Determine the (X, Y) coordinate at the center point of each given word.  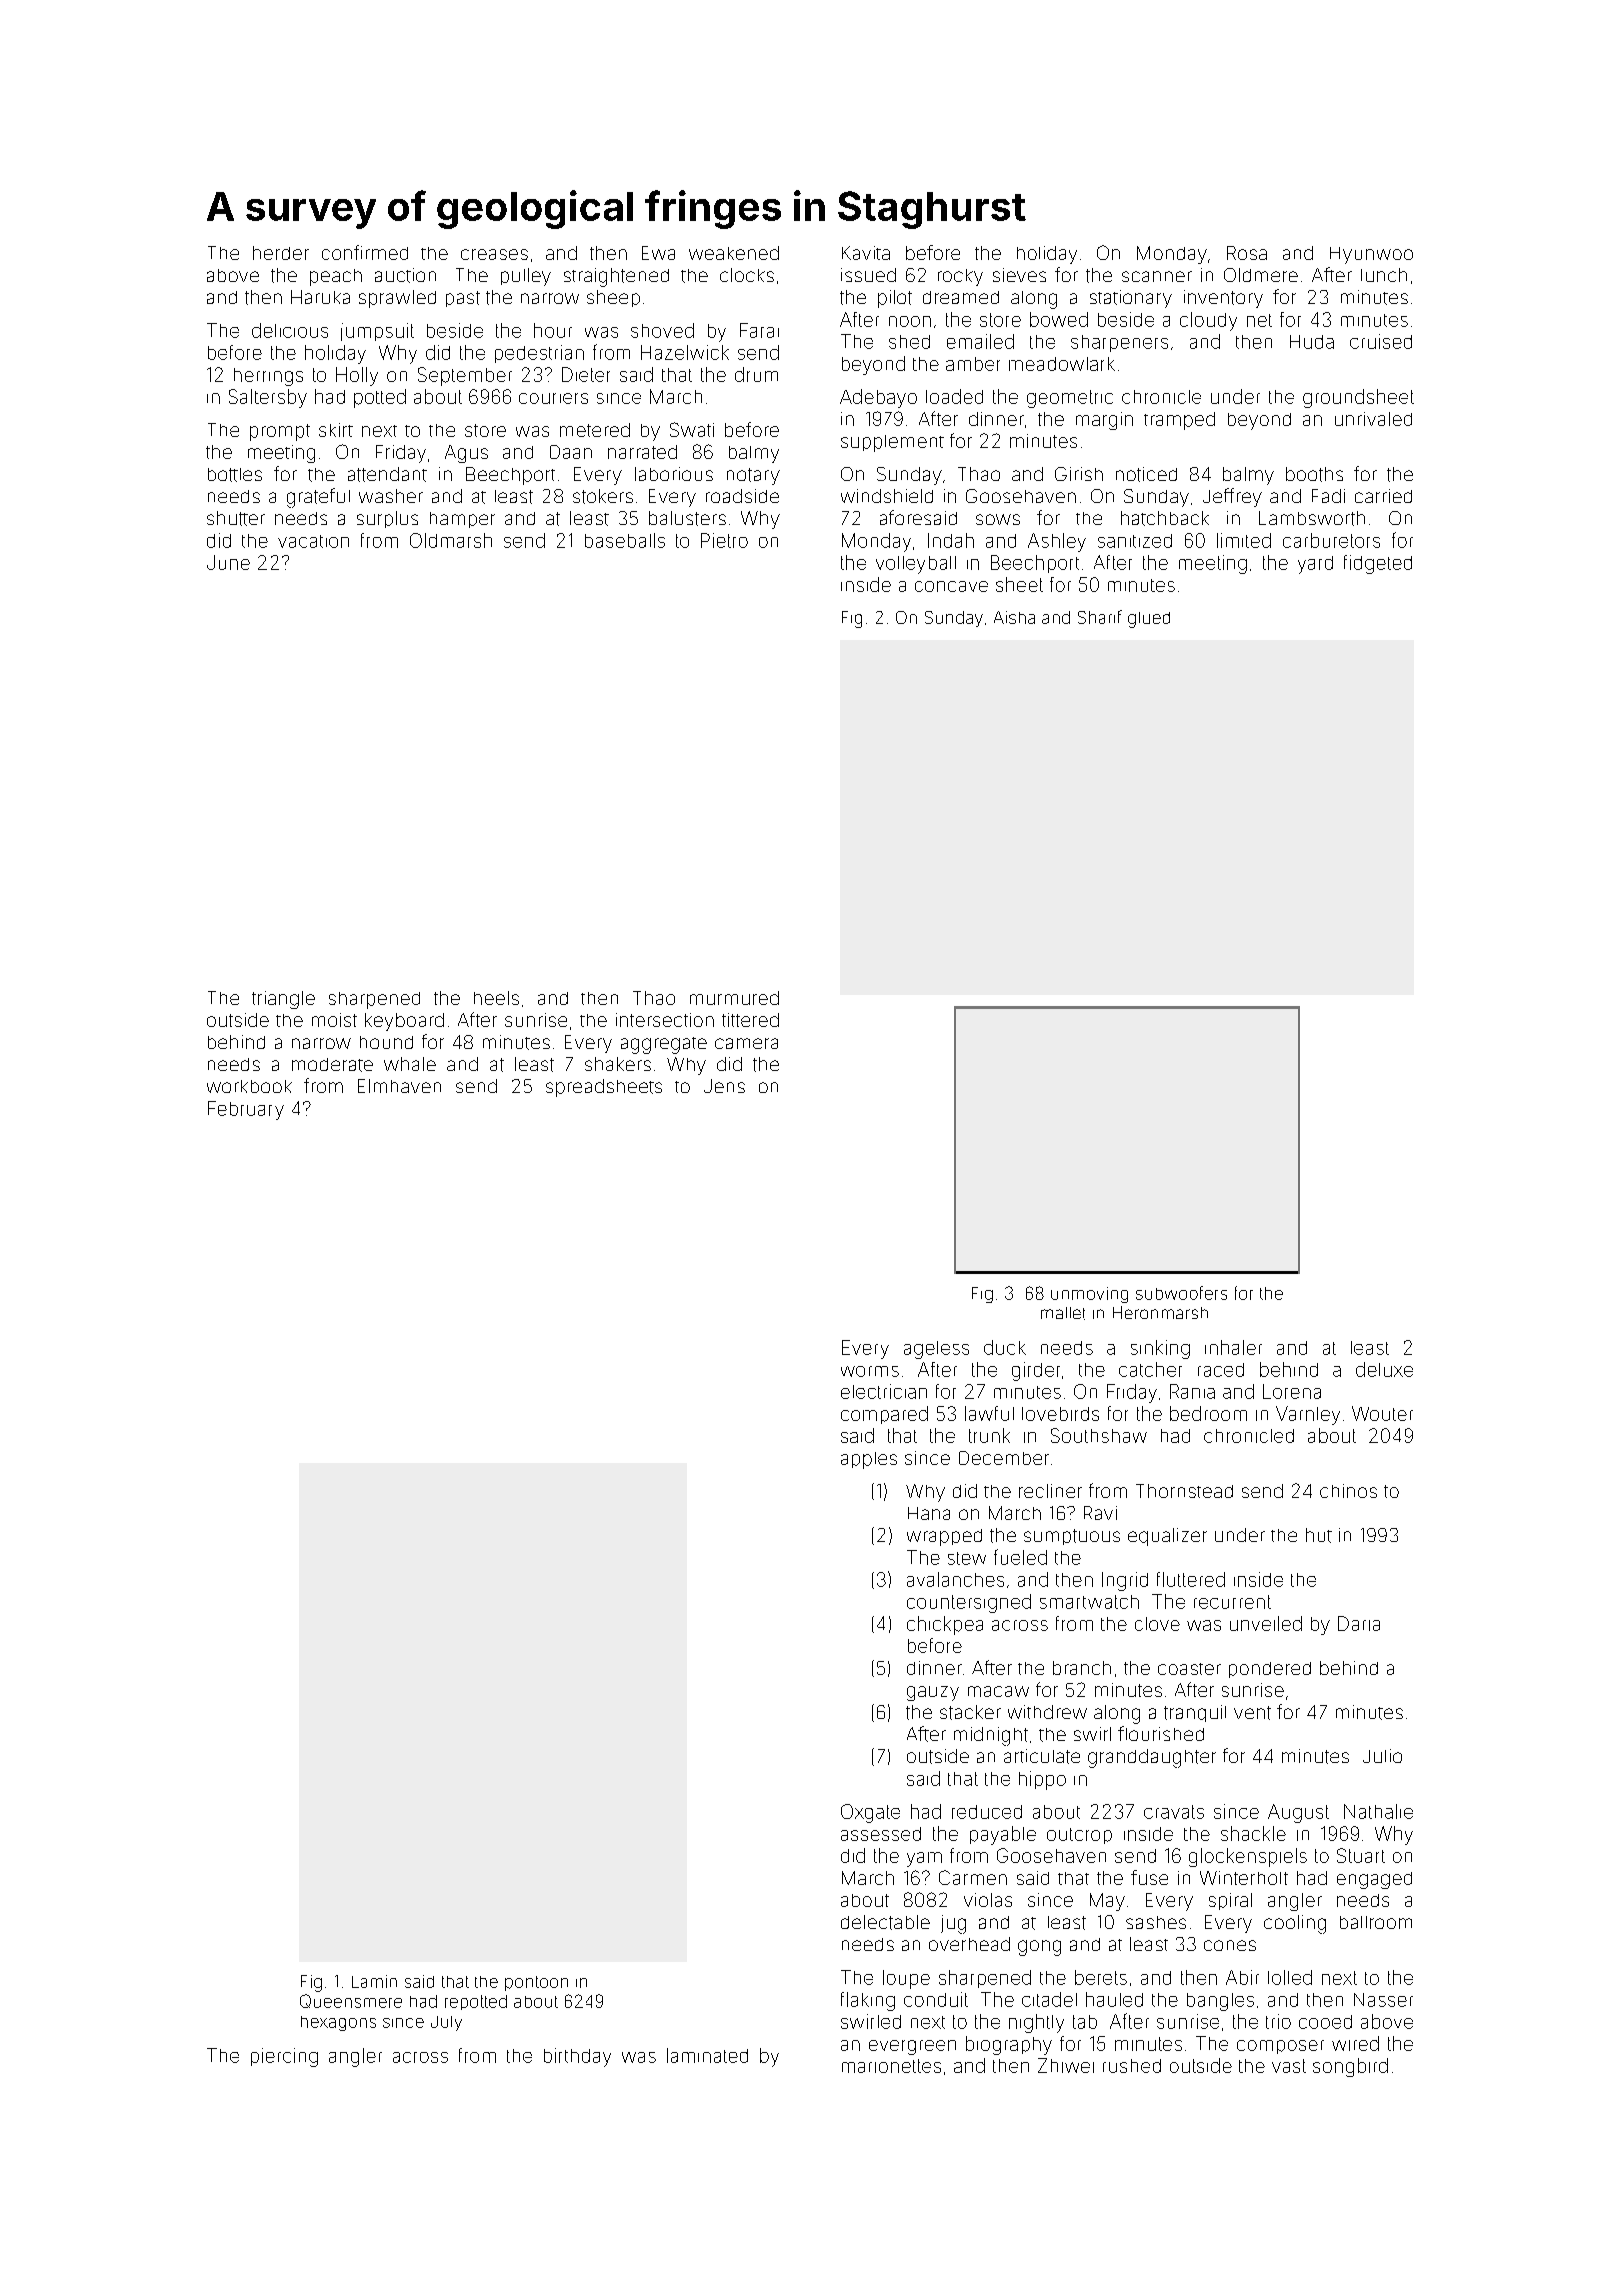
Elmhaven (399, 1086)
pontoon (536, 1983)
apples (869, 1460)
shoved (662, 330)
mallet (1063, 1313)
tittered (750, 1020)
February (246, 1110)
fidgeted (1378, 564)
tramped (1179, 421)
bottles (235, 475)
